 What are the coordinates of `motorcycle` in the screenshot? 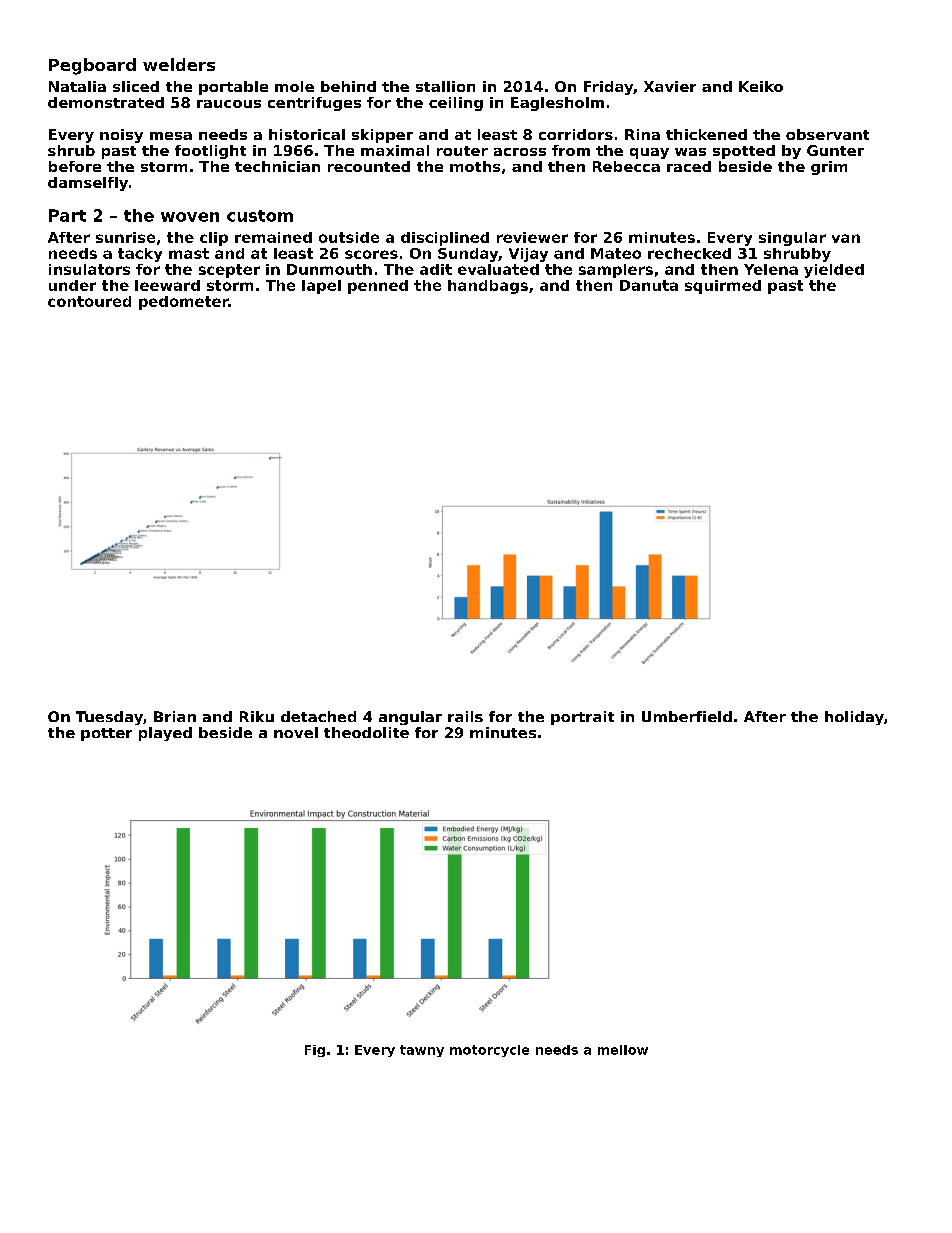 It's located at (489, 1051).
